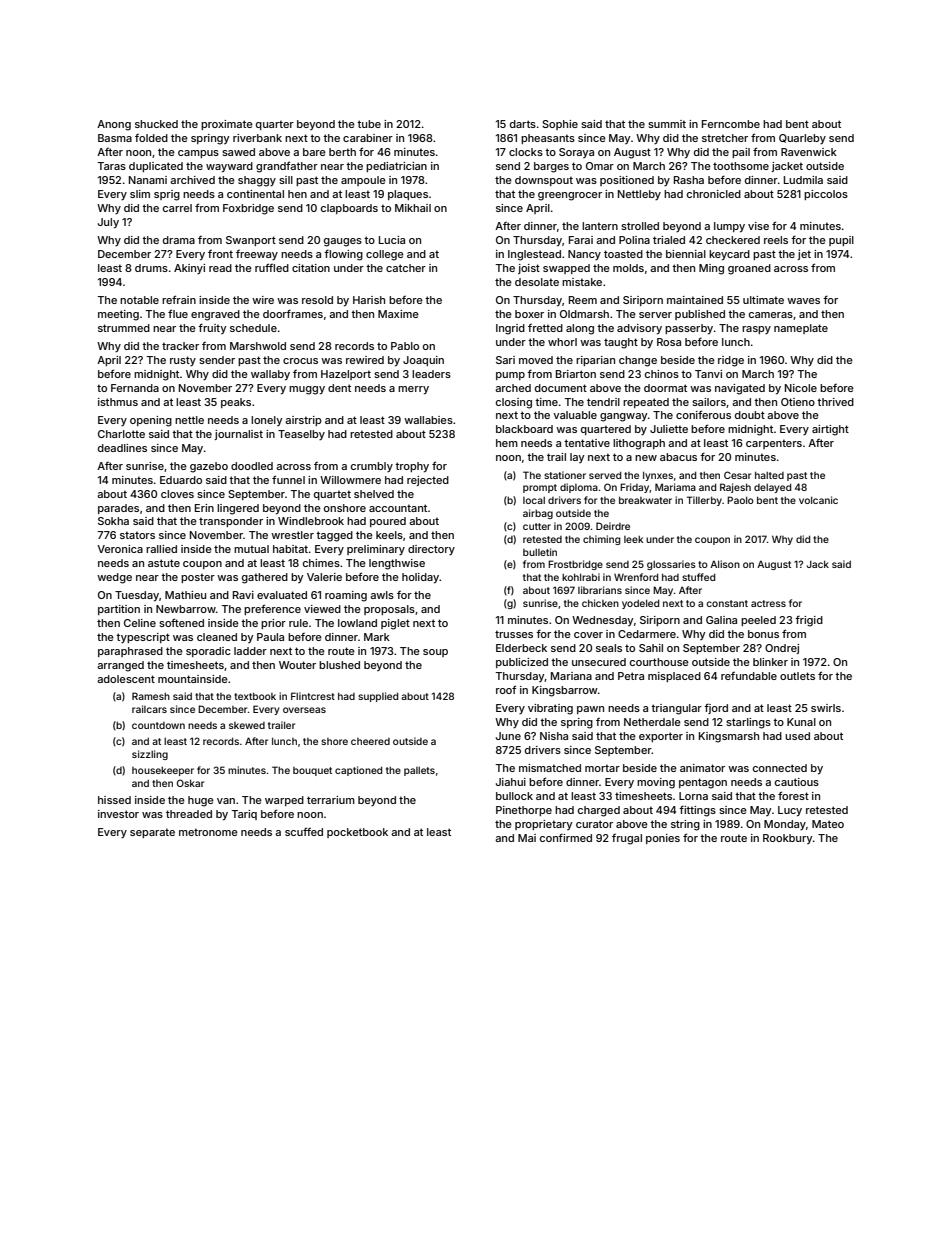 This screenshot has width=952, height=1233. Describe the element at coordinates (312, 771) in the screenshot. I see `bouquet` at that location.
